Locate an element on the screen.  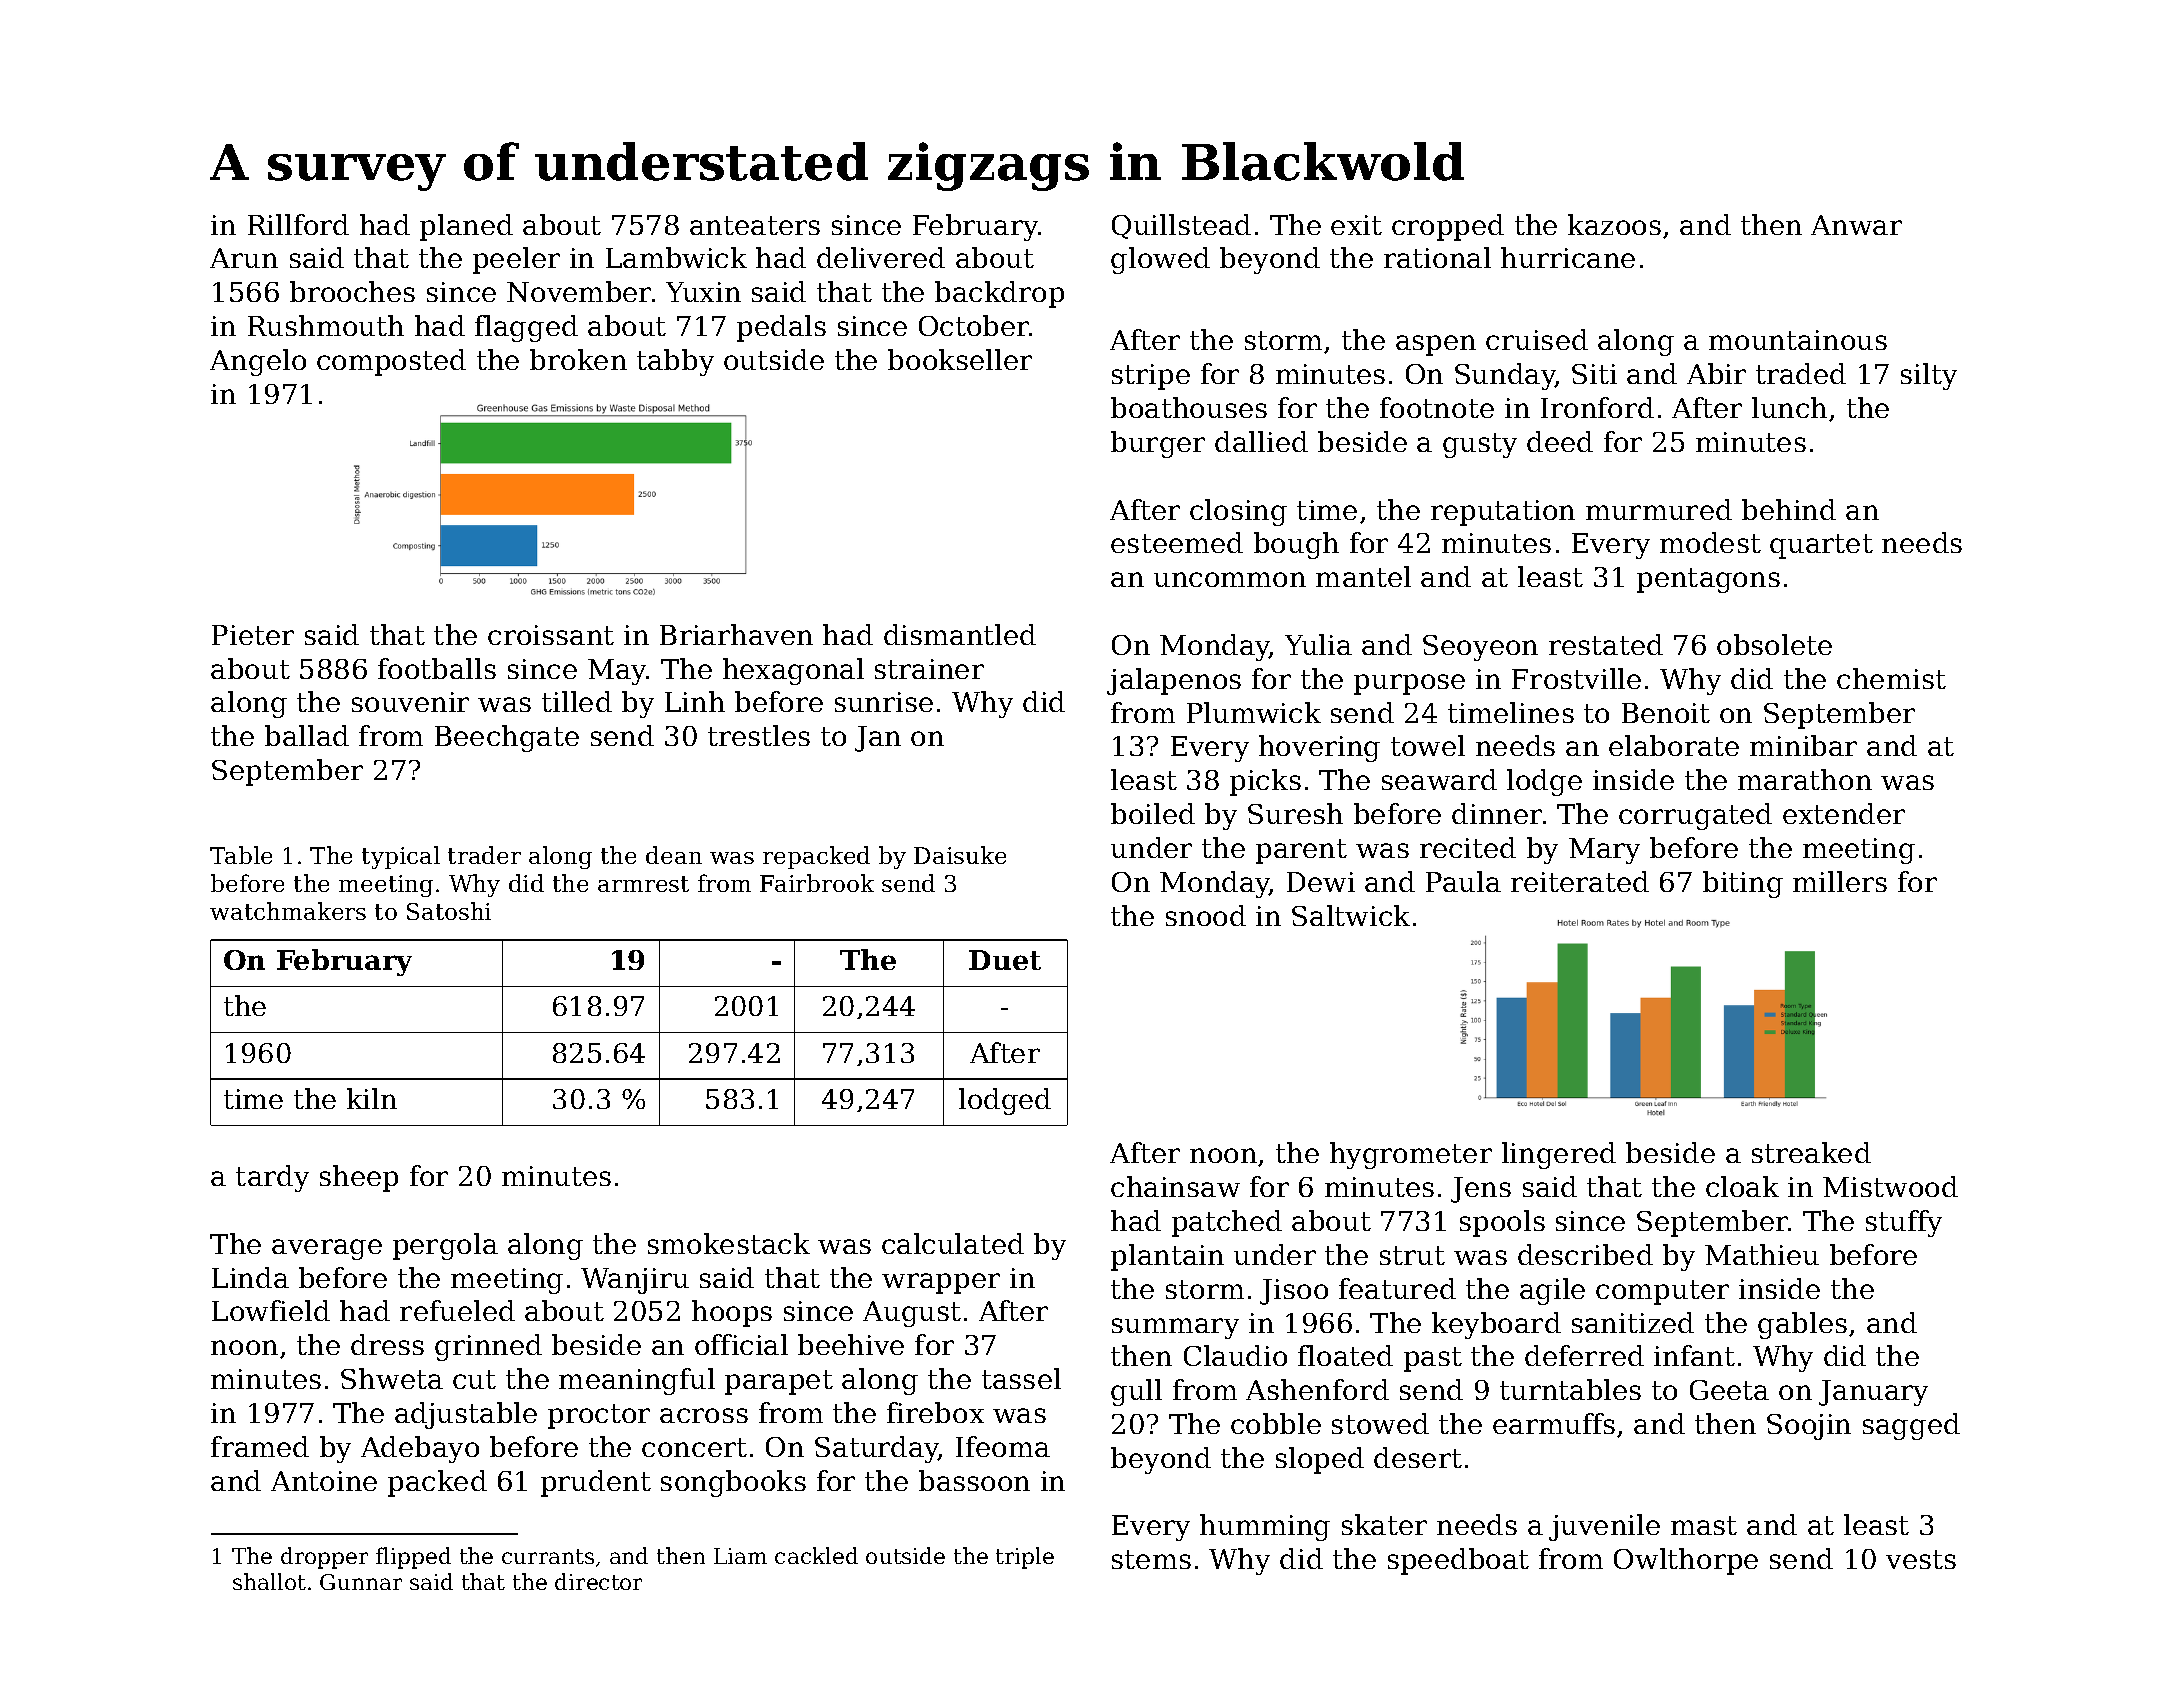
behind is located at coordinates (1789, 509).
